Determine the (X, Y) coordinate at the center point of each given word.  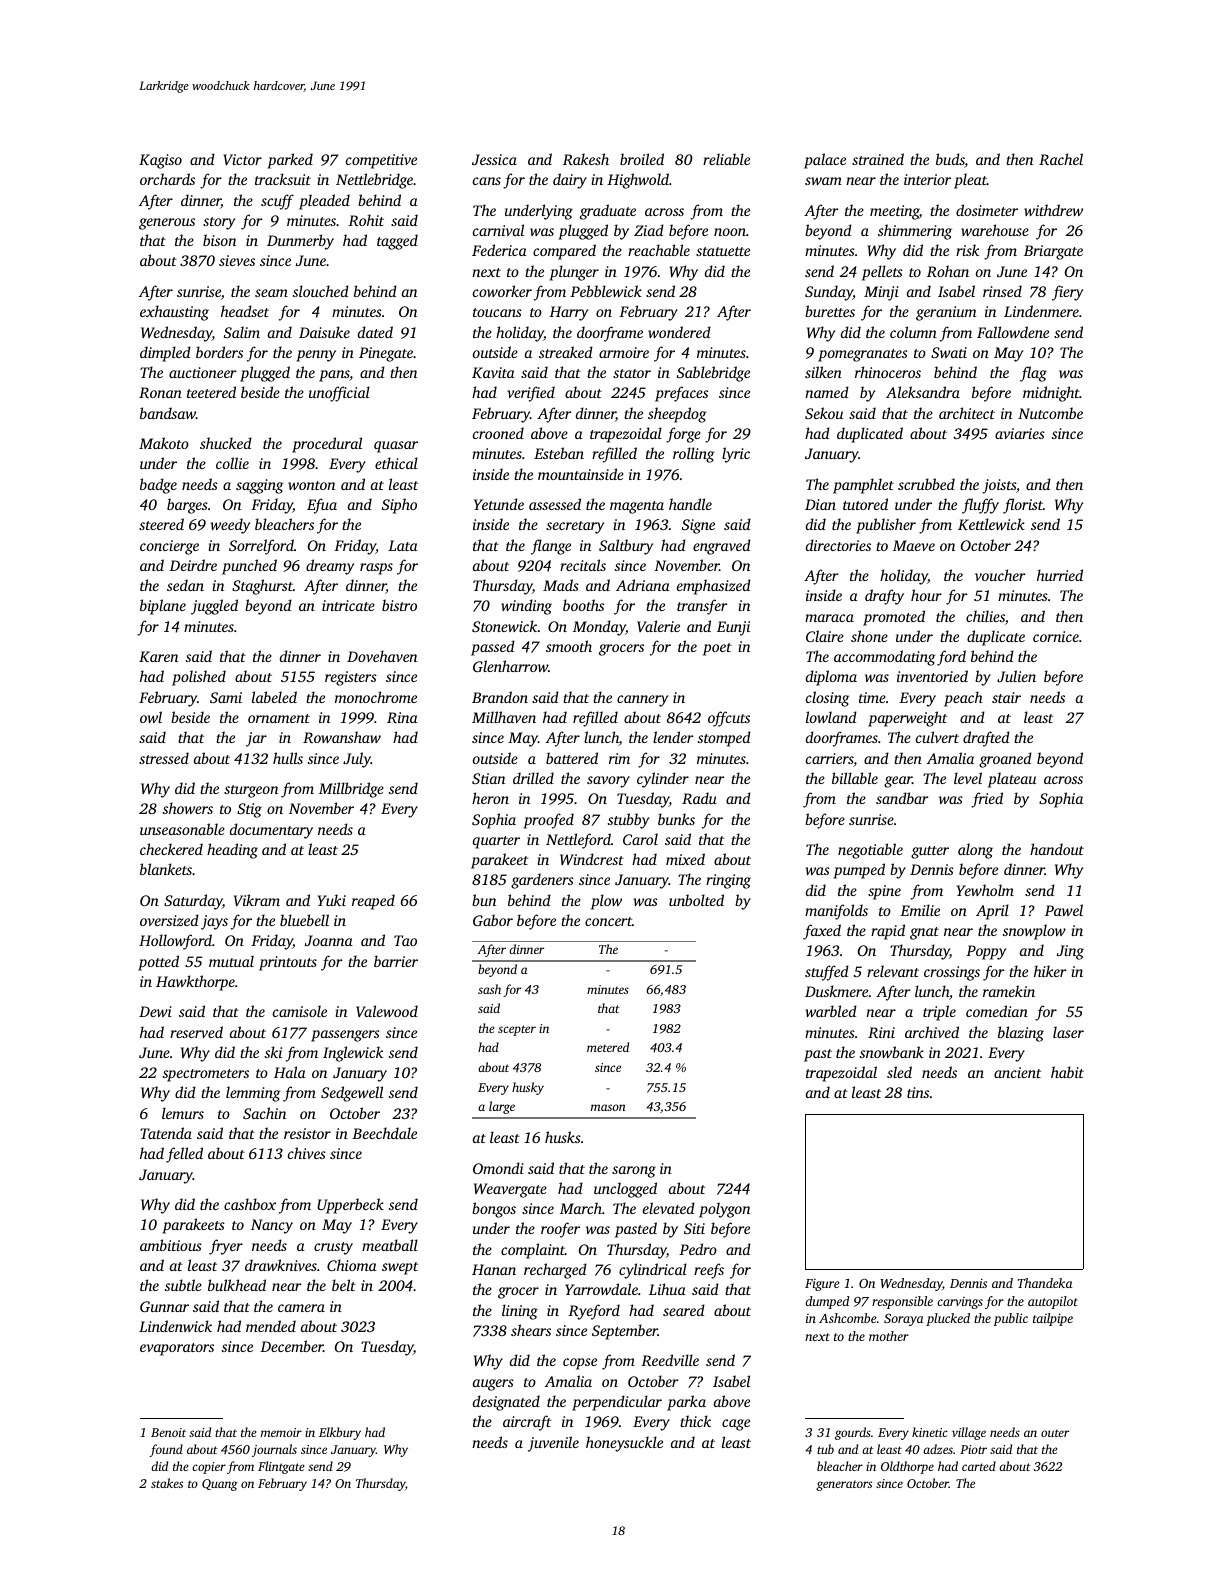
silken (823, 372)
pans (334, 376)
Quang (220, 1485)
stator (632, 373)
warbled (831, 1011)
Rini (881, 1032)
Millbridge (351, 790)
